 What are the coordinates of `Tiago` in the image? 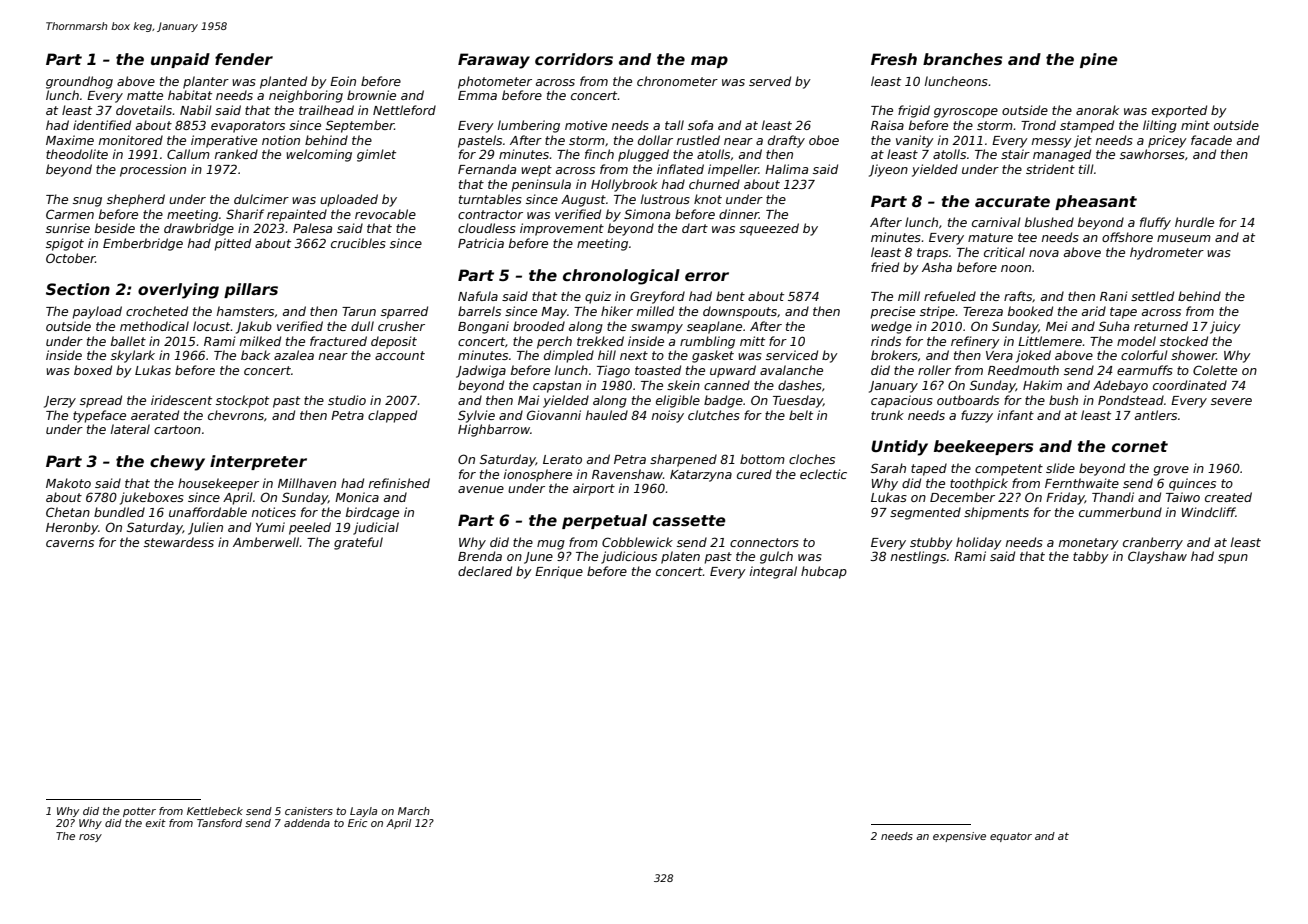 It's located at (613, 371).
